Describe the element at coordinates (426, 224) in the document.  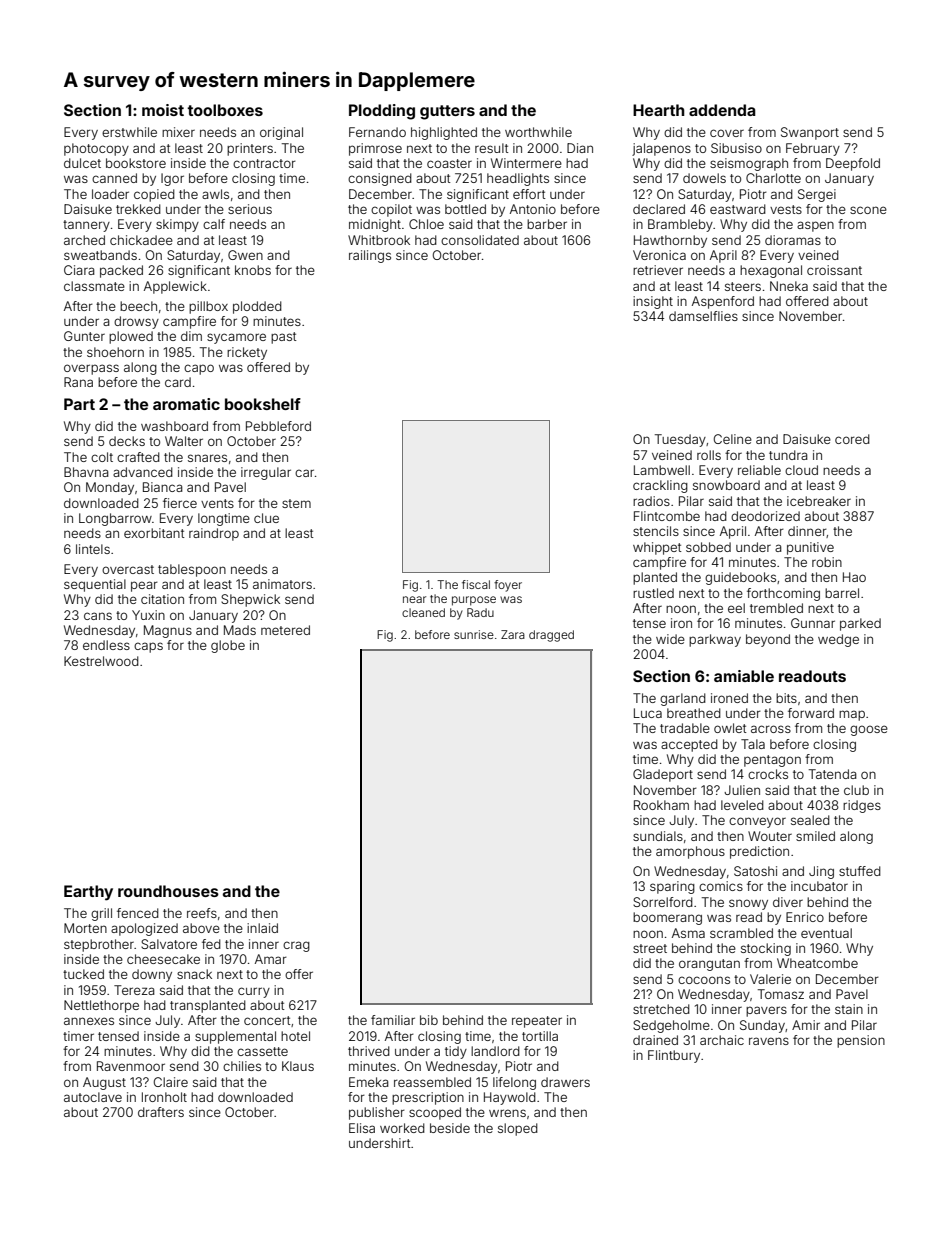
I see `Chloe` at that location.
